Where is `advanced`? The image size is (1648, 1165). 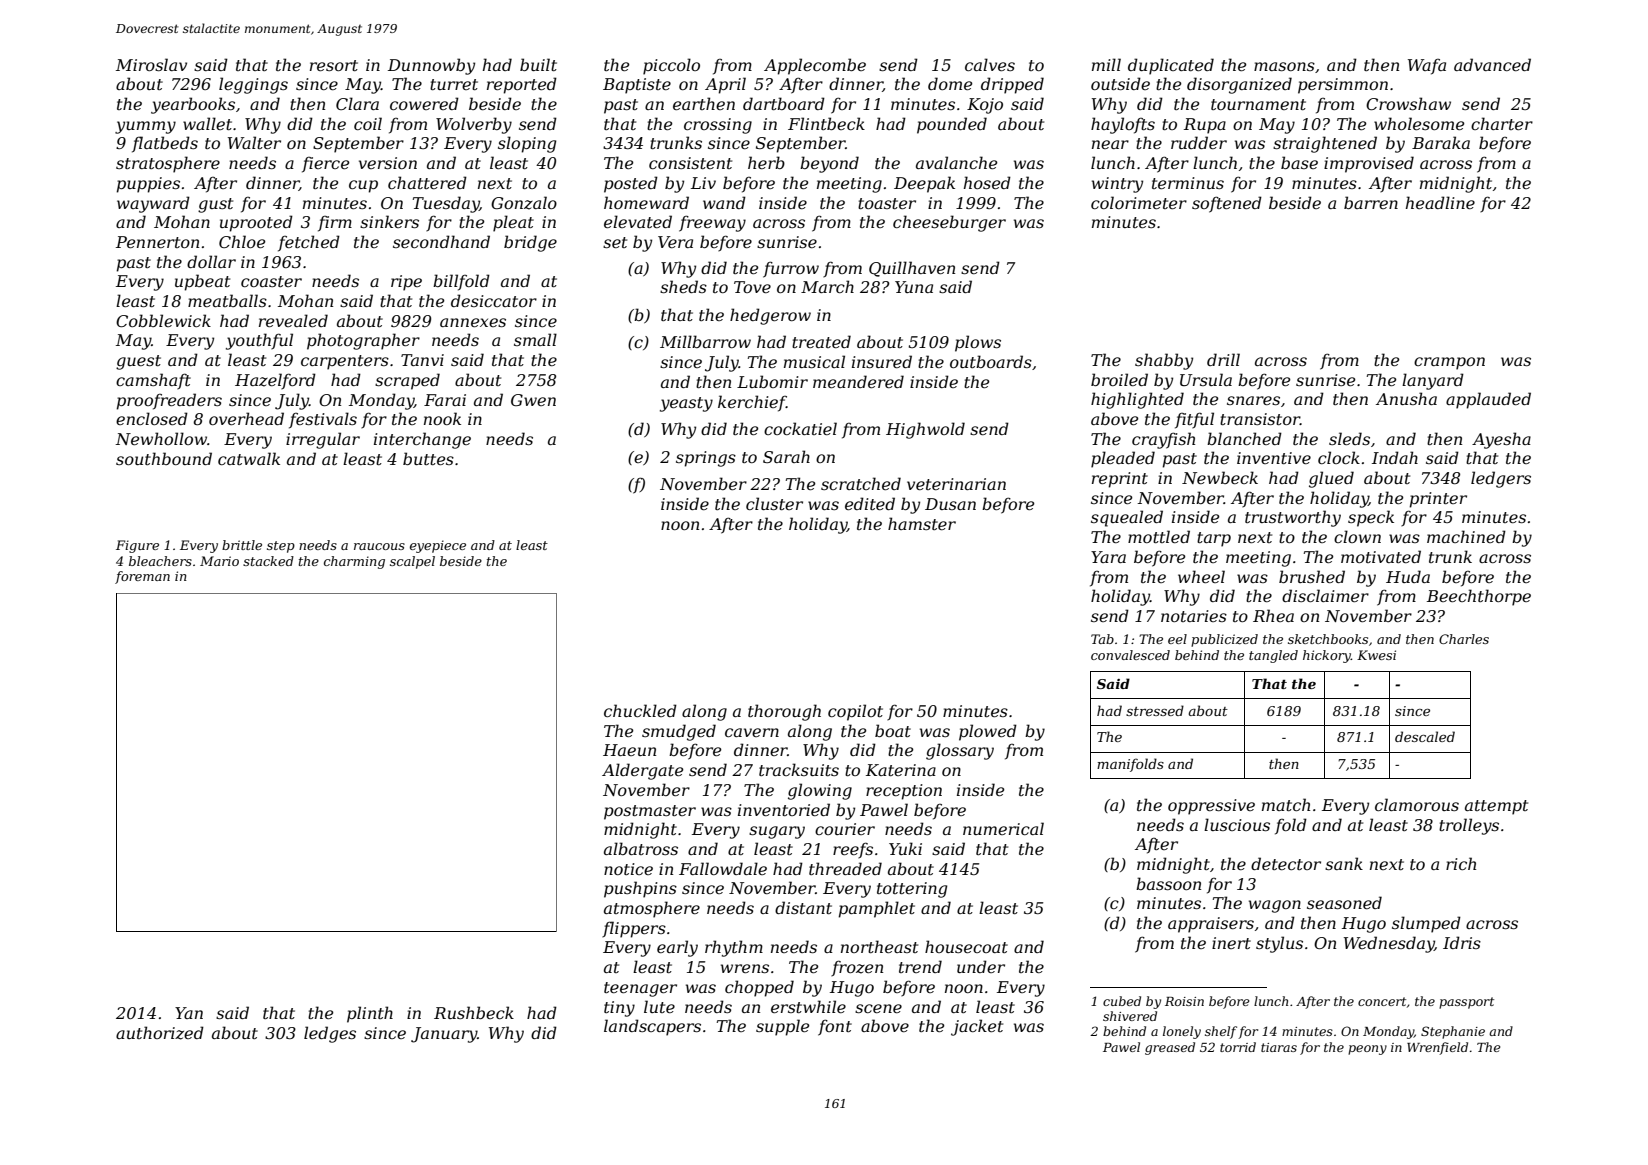 advanced is located at coordinates (1492, 64).
